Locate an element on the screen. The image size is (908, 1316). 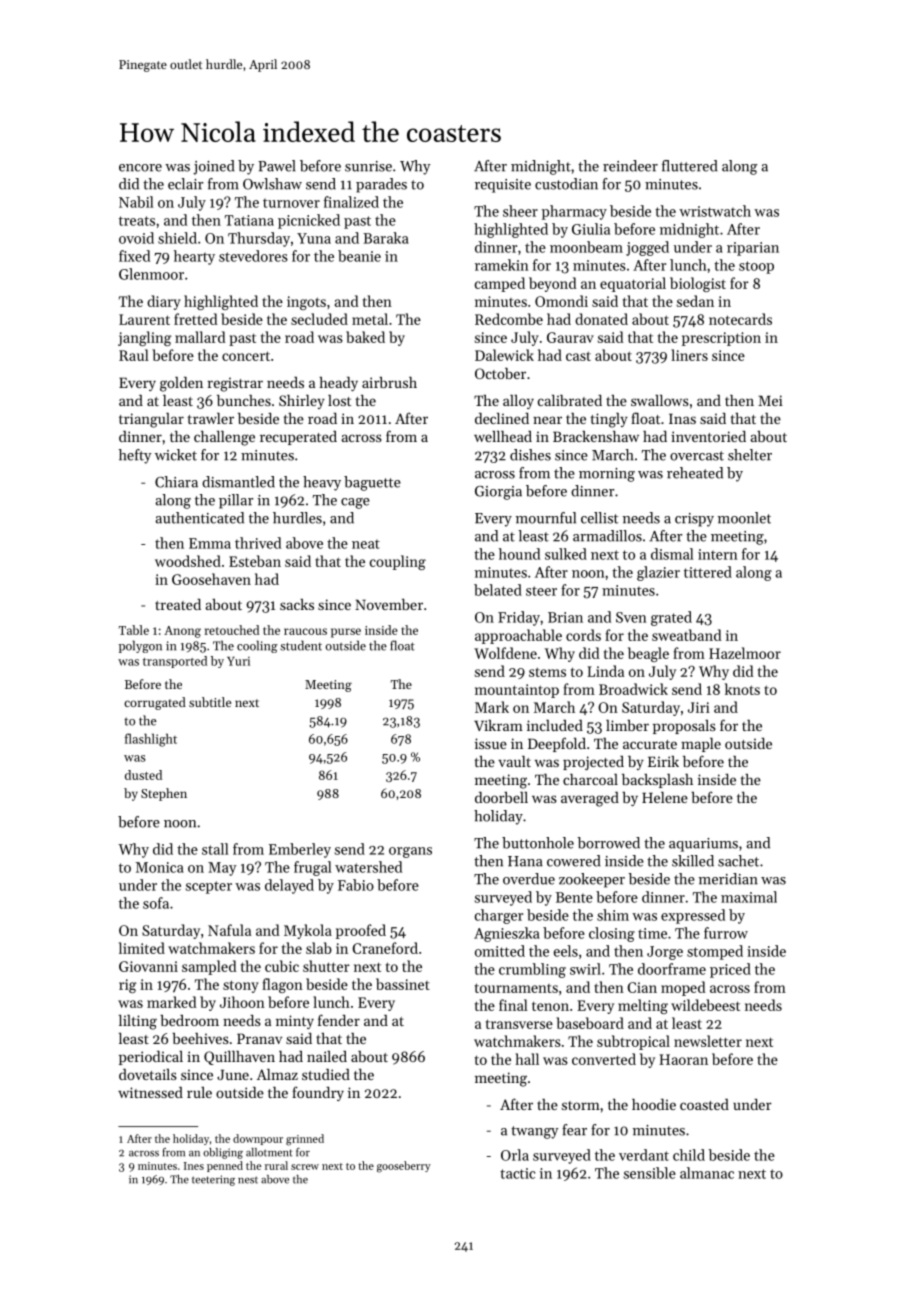
nailed is located at coordinates (327, 1056).
